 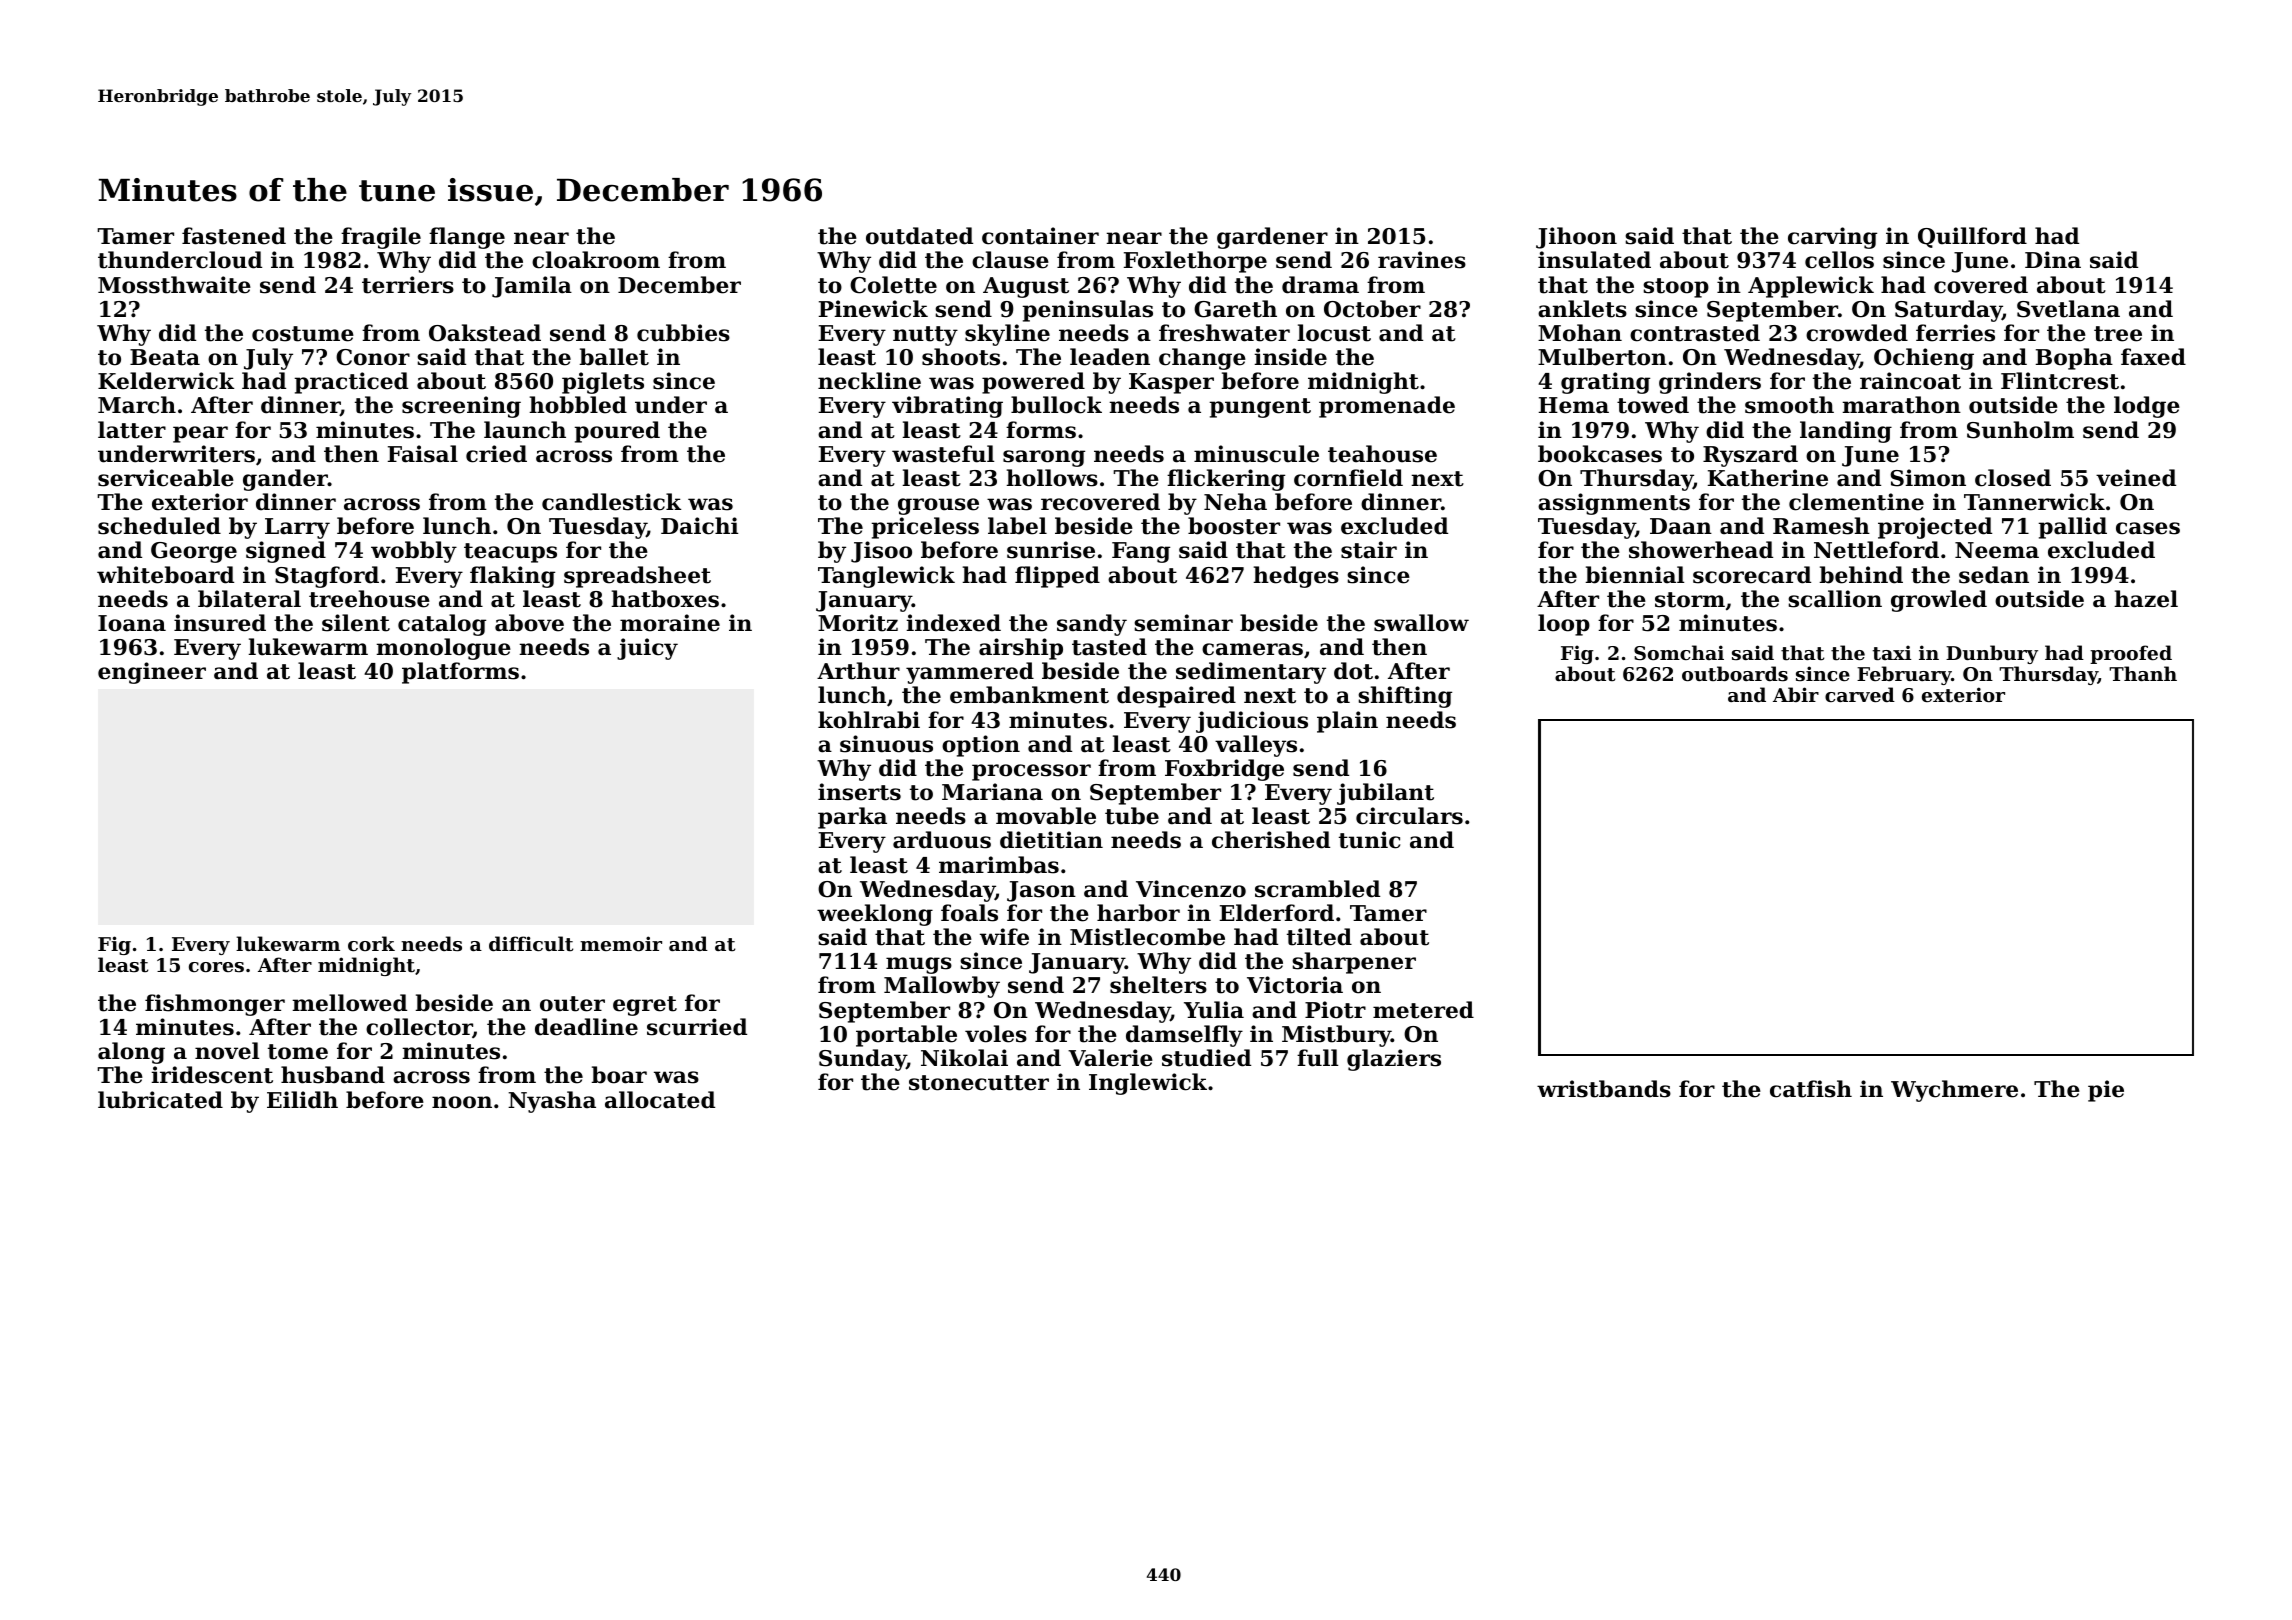 I want to click on costume, so click(x=303, y=334).
